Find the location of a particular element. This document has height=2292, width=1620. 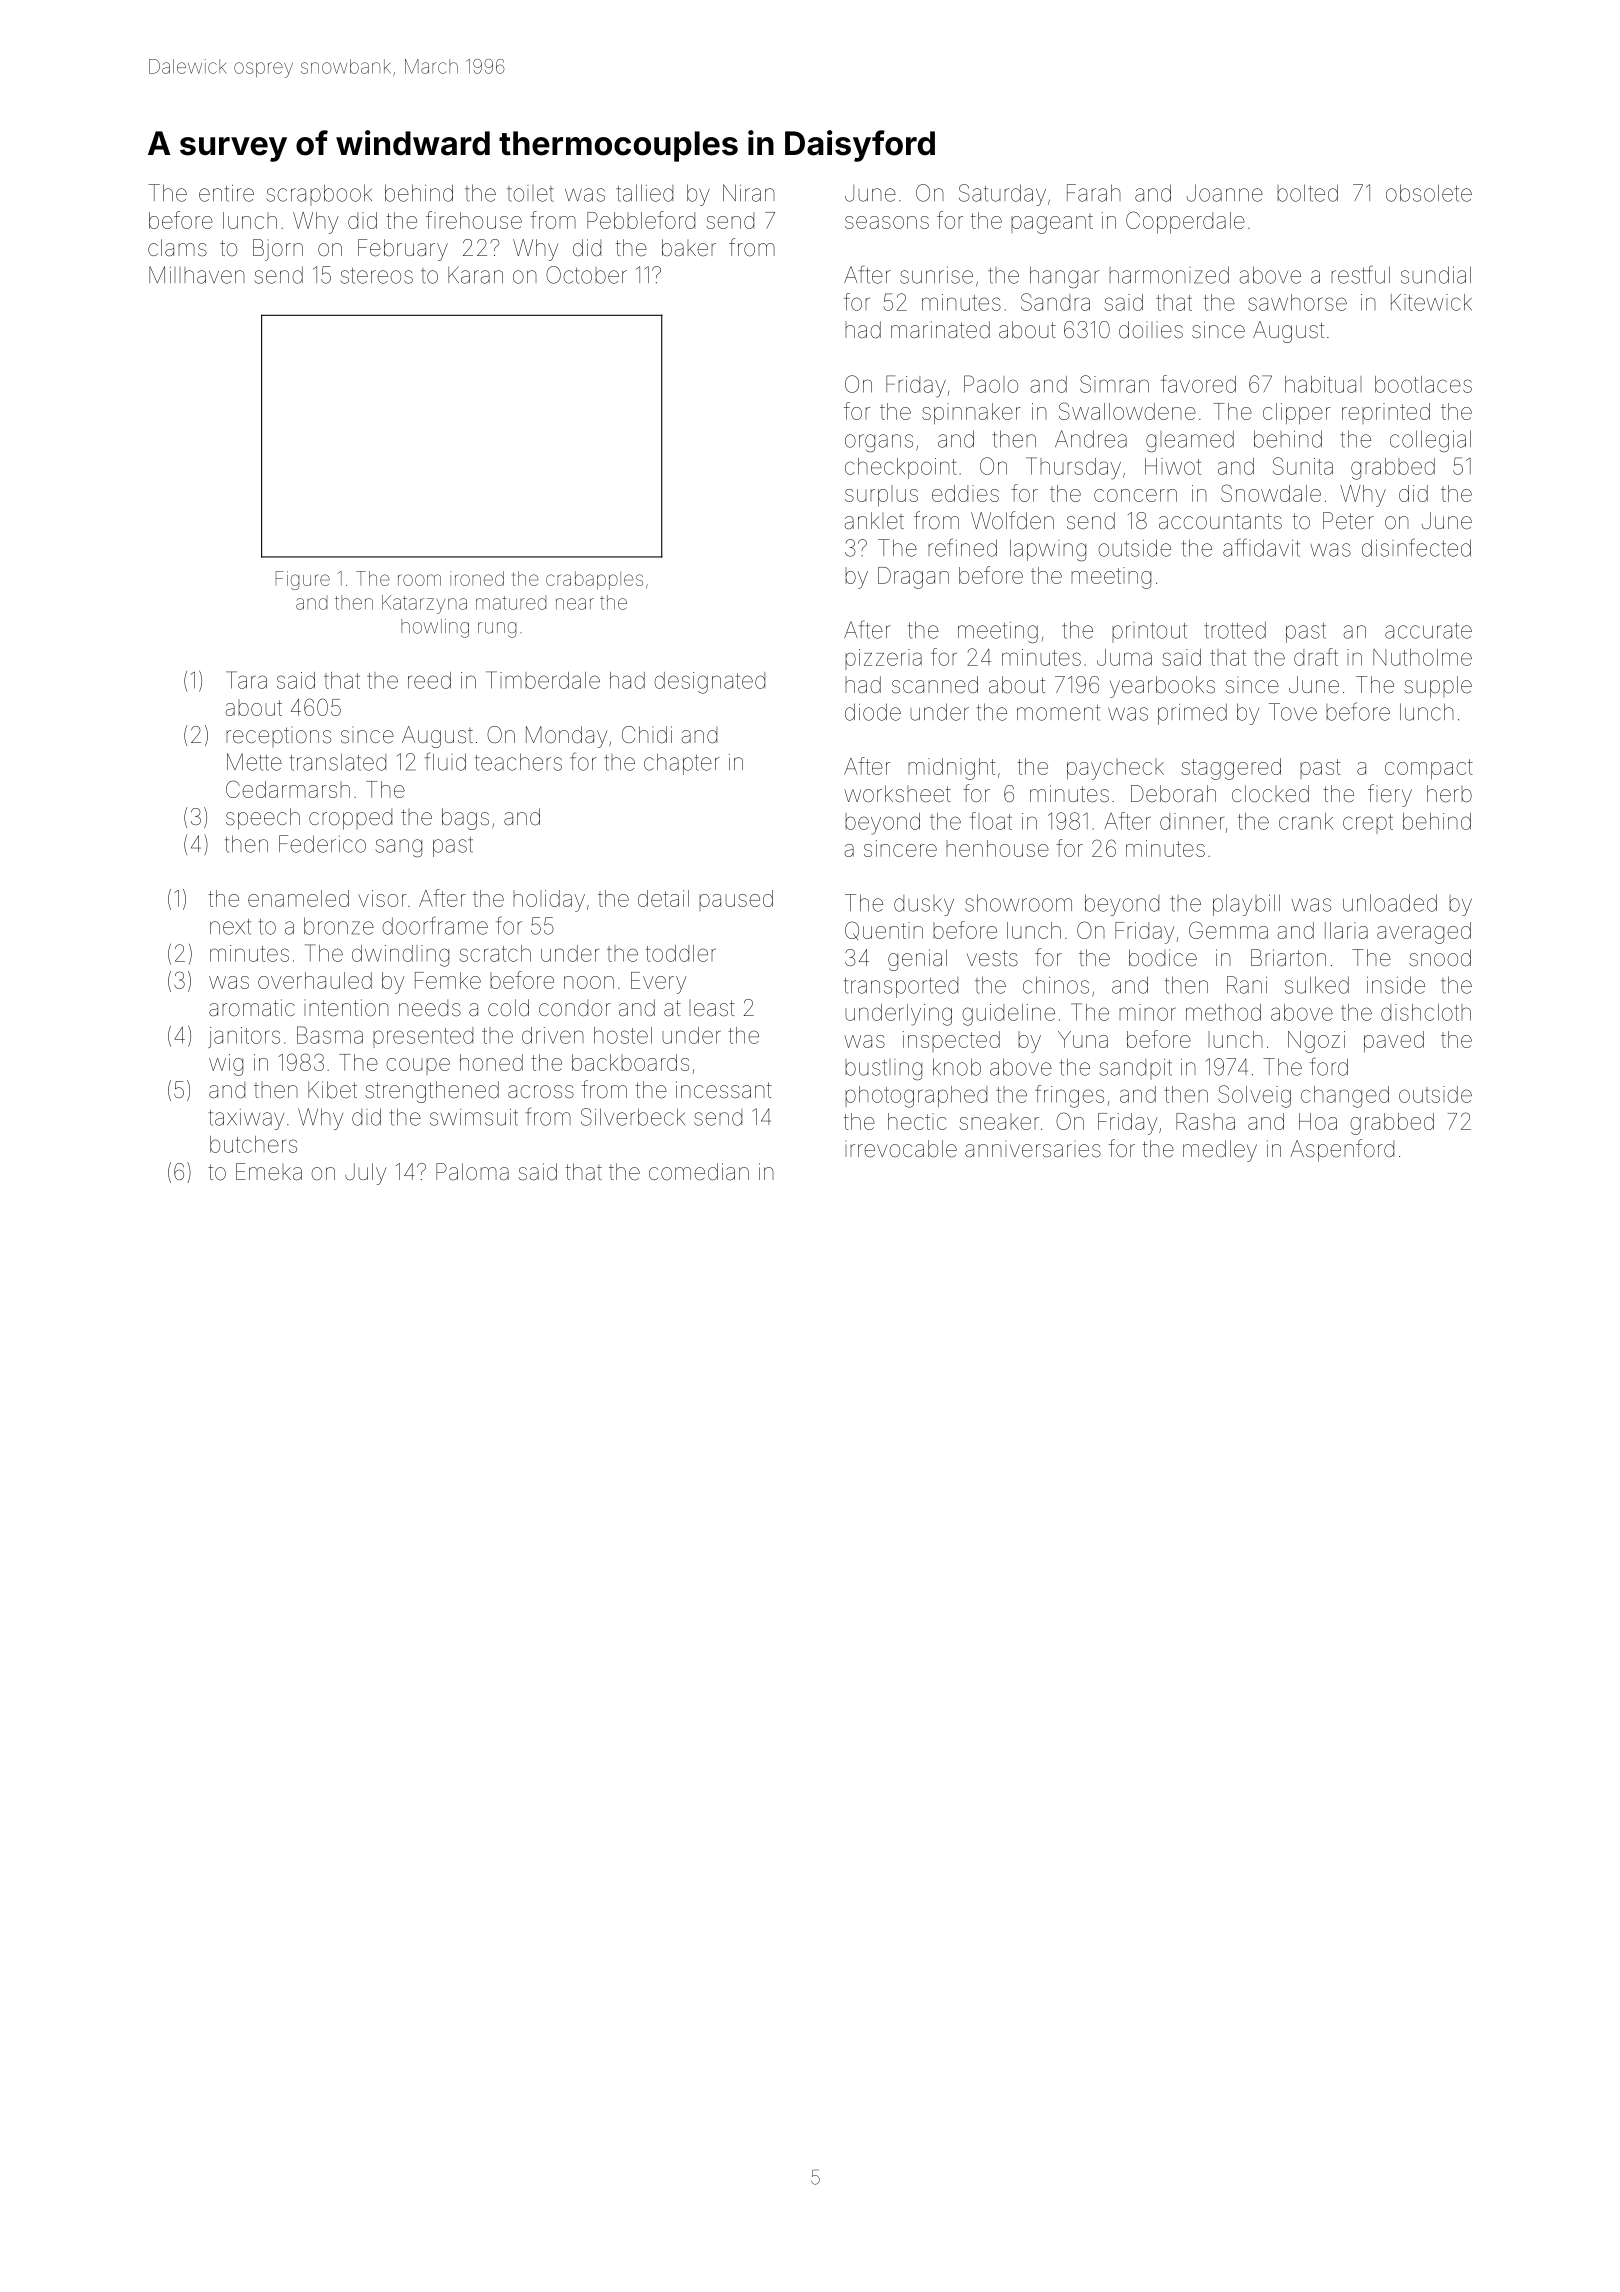

organs is located at coordinates (879, 443).
